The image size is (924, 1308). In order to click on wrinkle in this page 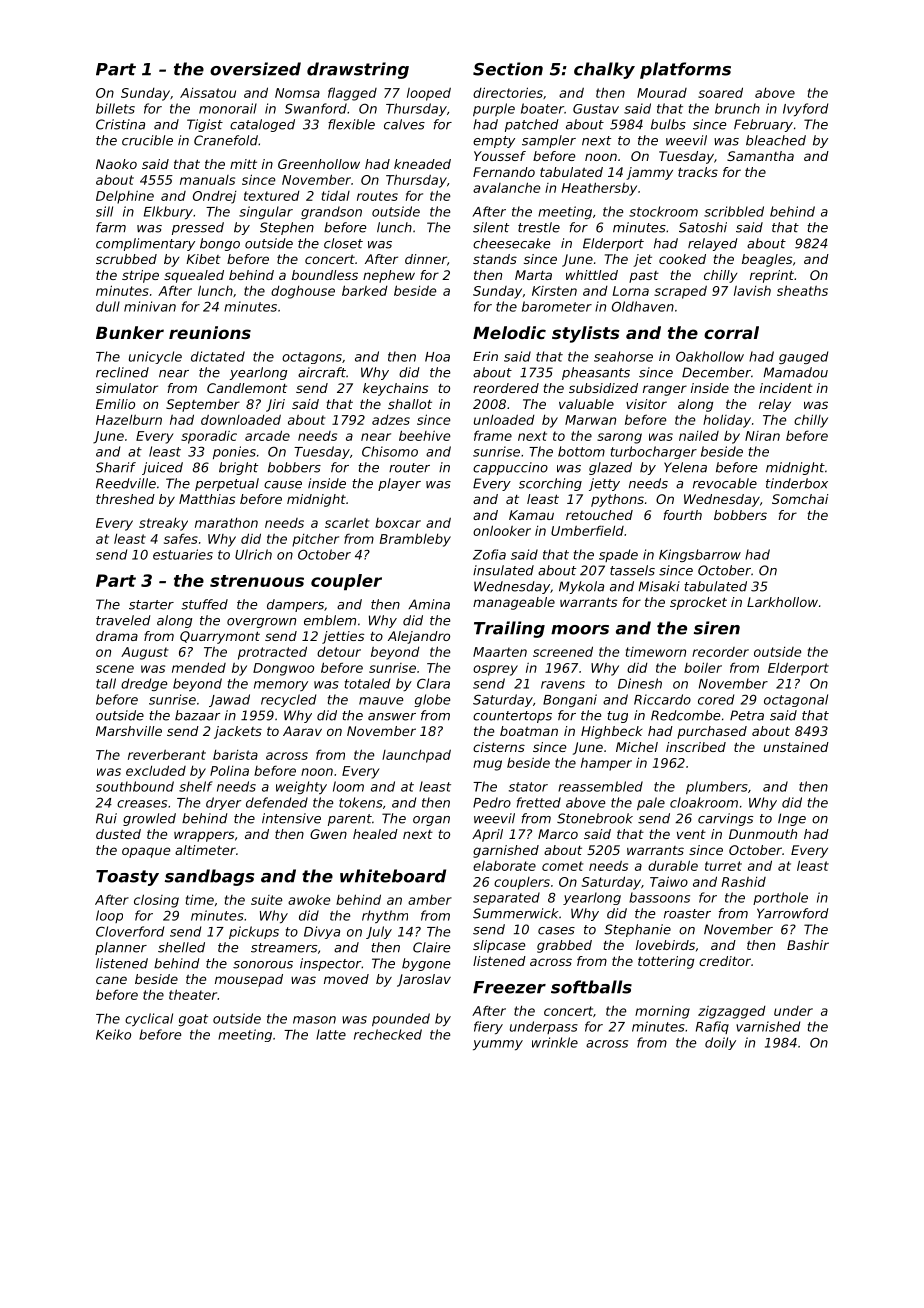, I will do `click(555, 1042)`.
